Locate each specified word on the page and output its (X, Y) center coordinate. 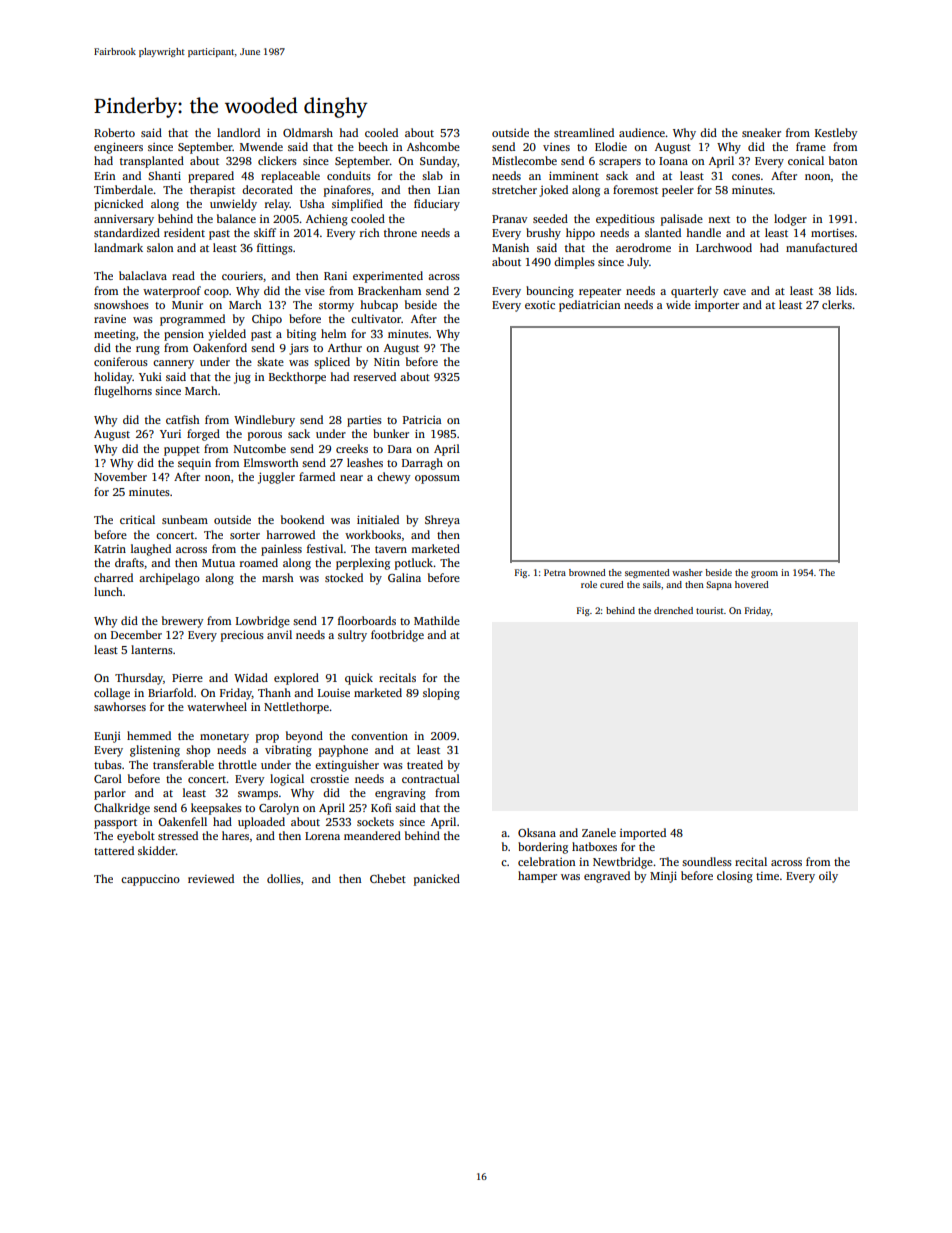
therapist (212, 191)
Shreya (442, 521)
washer (687, 572)
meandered (372, 835)
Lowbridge (263, 622)
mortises (832, 232)
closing (735, 877)
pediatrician (589, 306)
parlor (110, 794)
